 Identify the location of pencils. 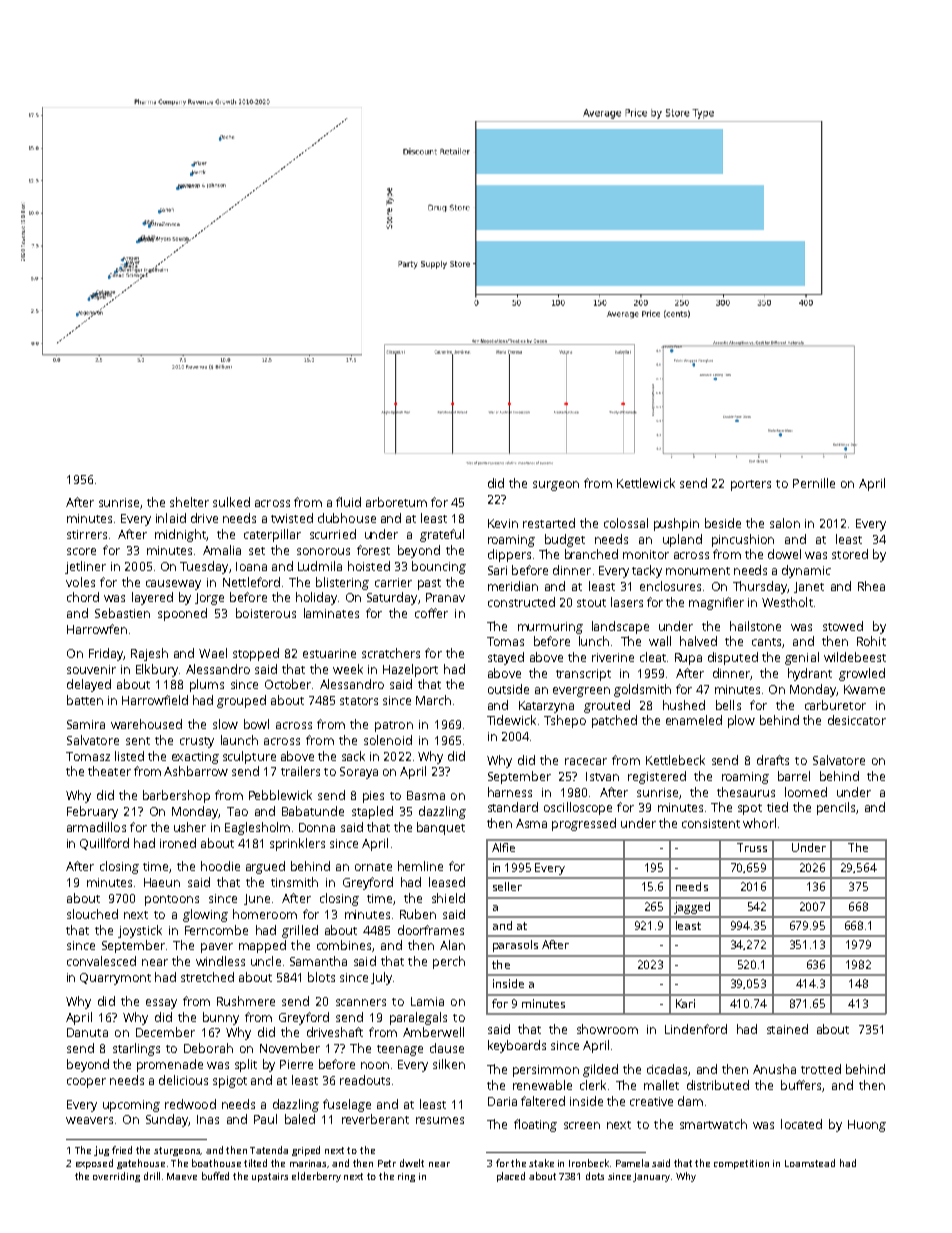
(836, 808).
